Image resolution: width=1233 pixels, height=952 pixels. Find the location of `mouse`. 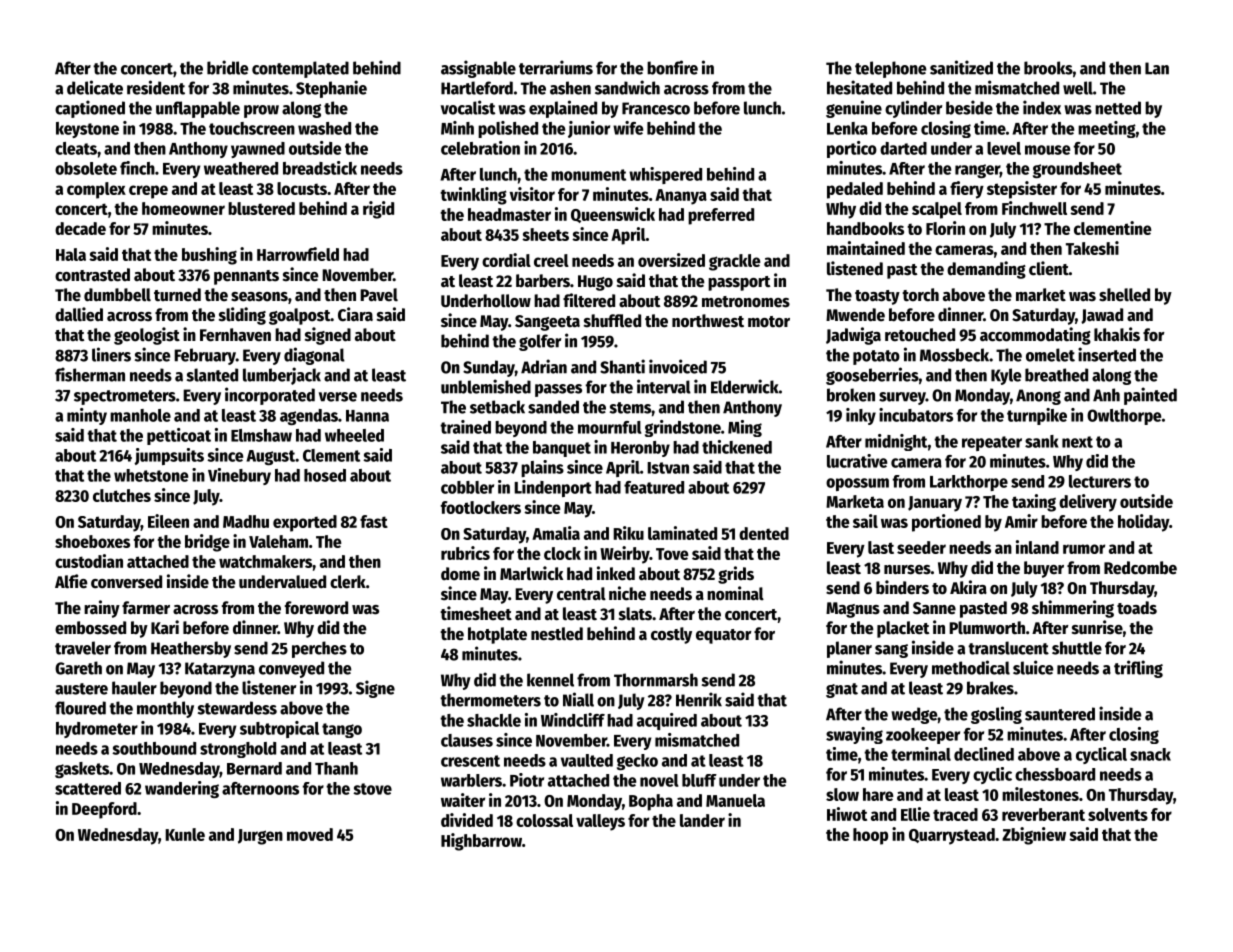

mouse is located at coordinates (1047, 150).
